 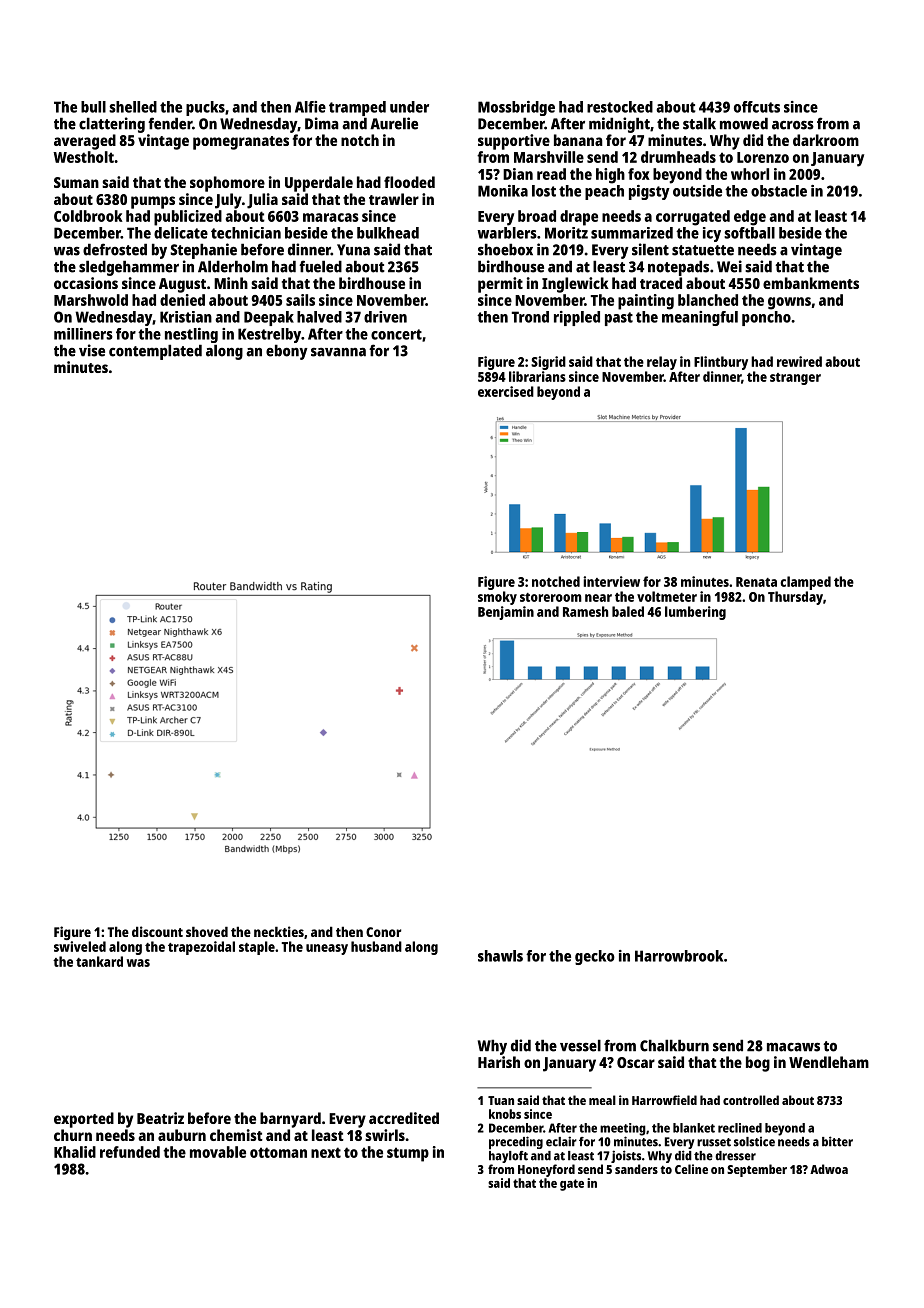 What do you see at coordinates (506, 391) in the screenshot?
I see `exercised` at bounding box center [506, 391].
